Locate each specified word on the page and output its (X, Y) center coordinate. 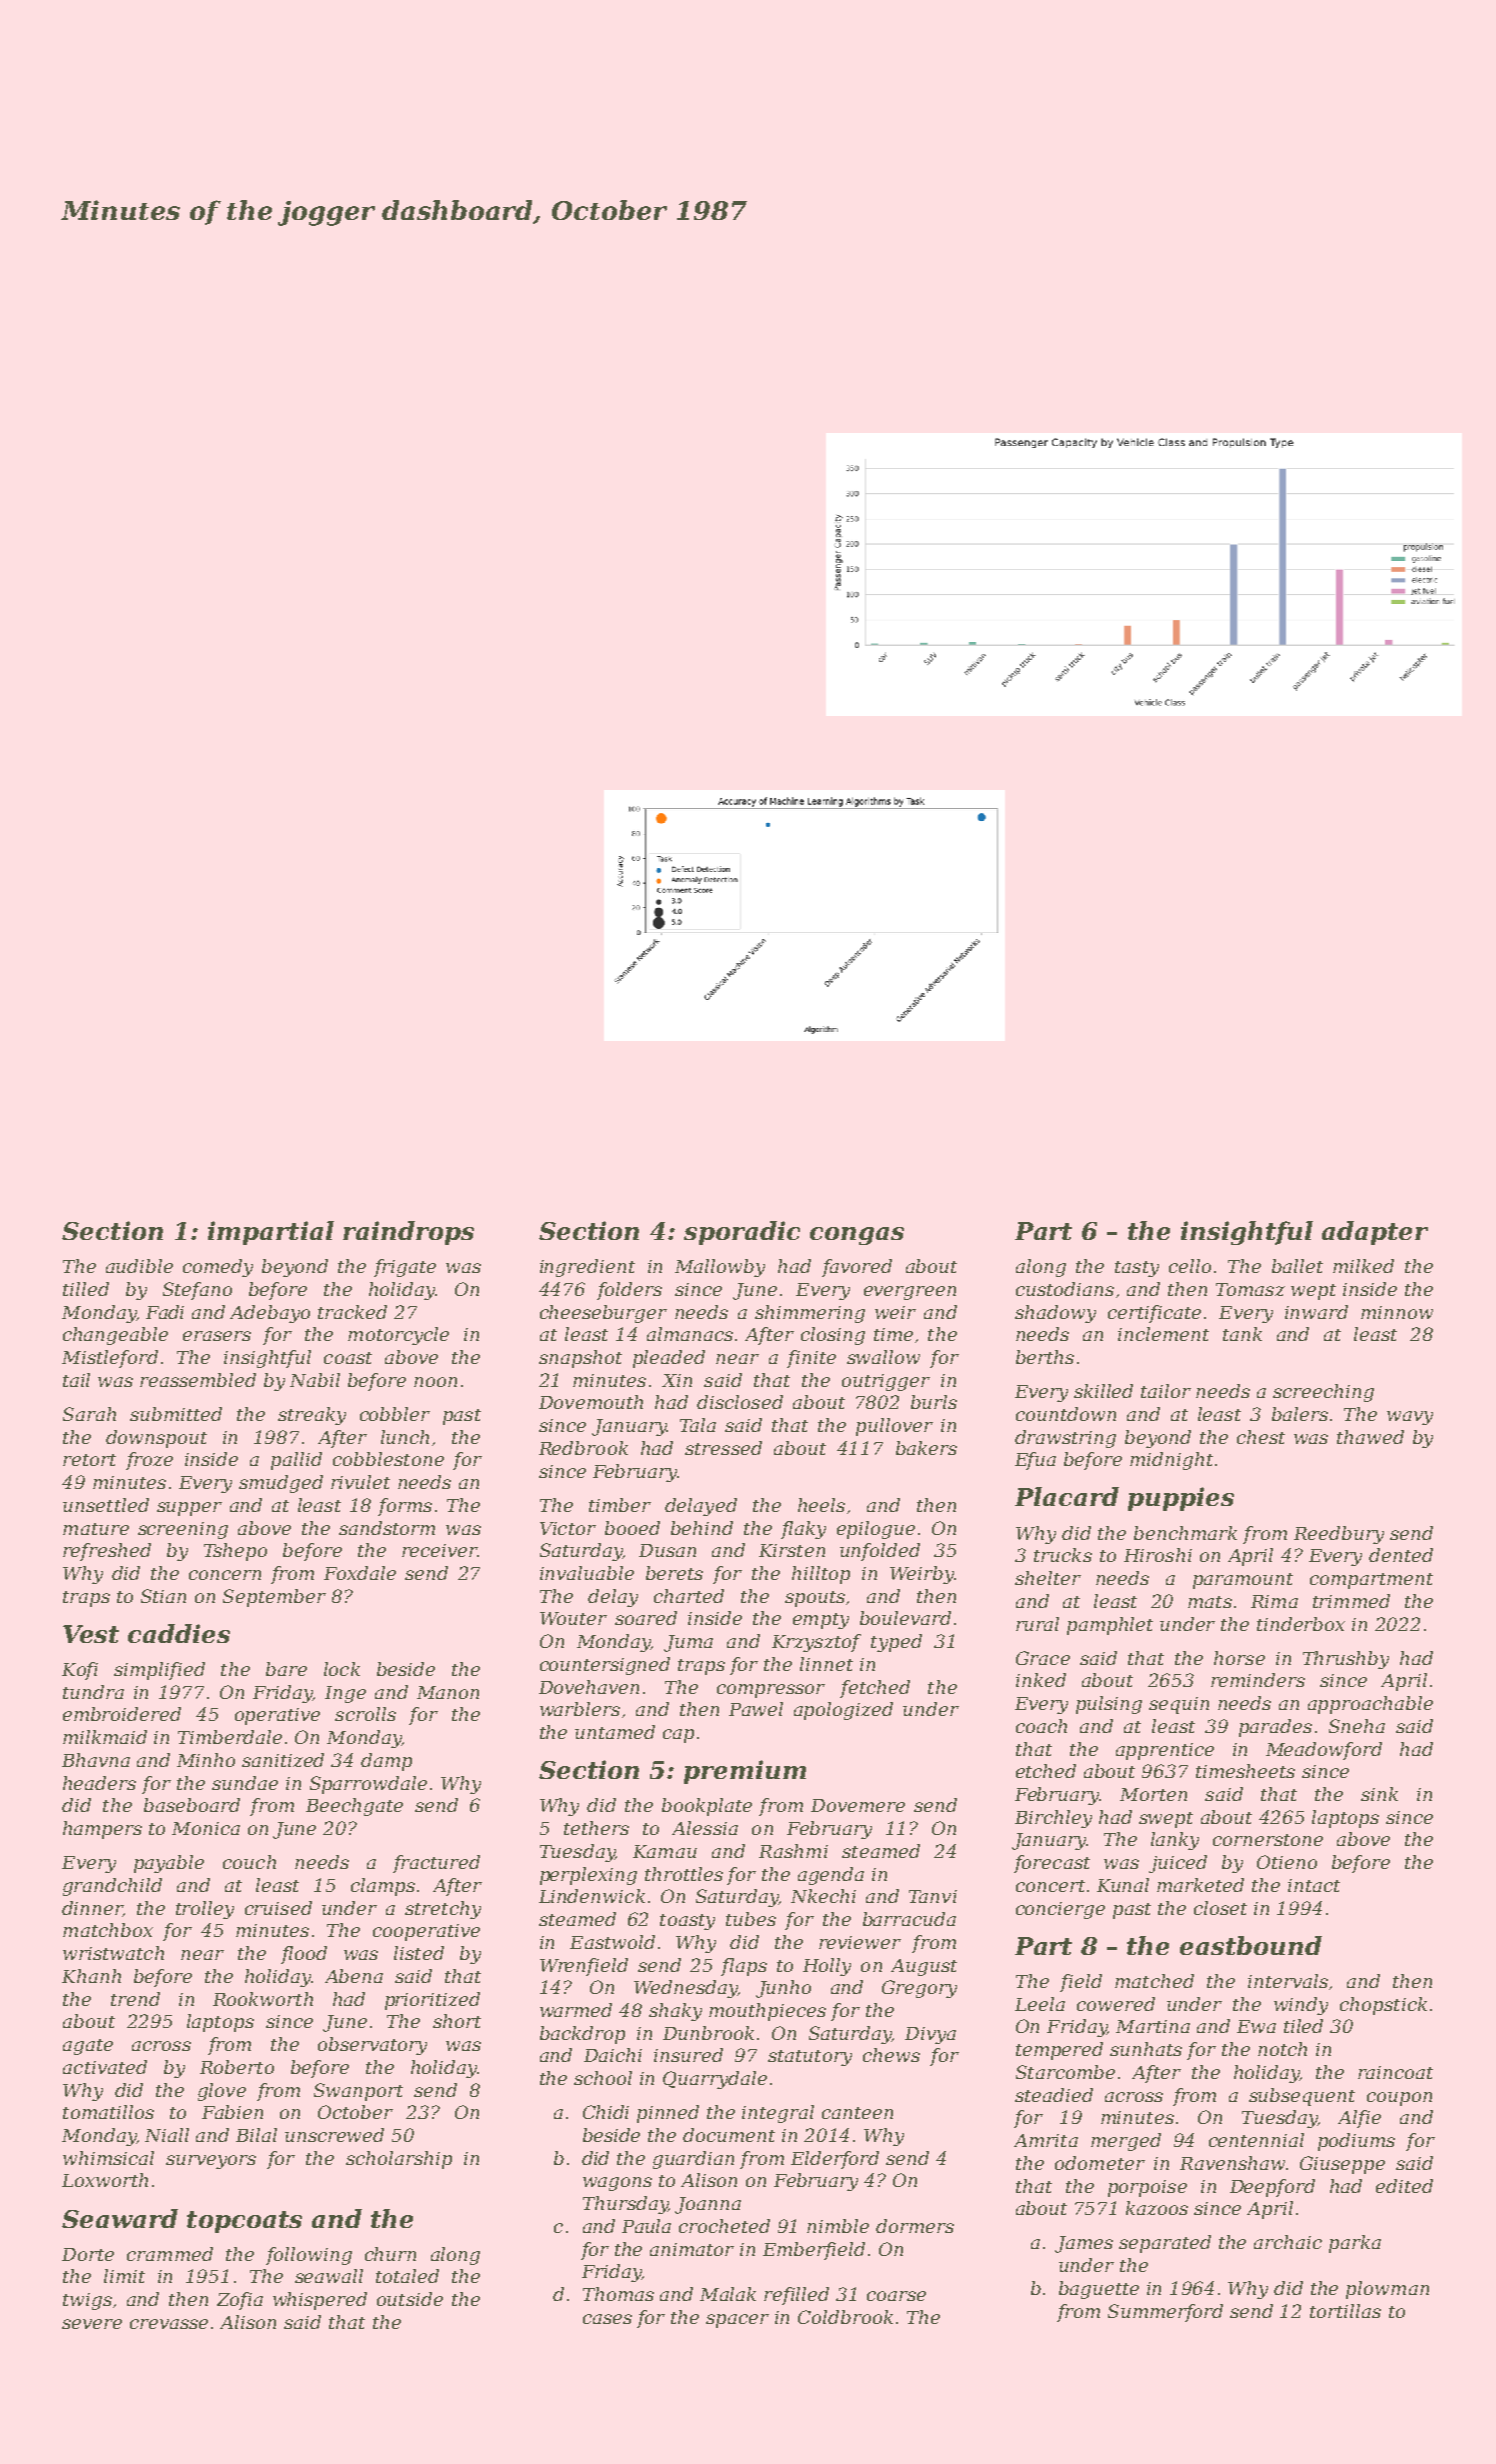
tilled (86, 1289)
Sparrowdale (368, 1785)
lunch (405, 1437)
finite (811, 1359)
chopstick (1383, 2006)
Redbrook (583, 1448)
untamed (615, 1732)
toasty (687, 1922)
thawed (1370, 1437)
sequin (1179, 1705)
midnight (1171, 1461)
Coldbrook (845, 2317)
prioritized (432, 2001)
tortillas (1345, 2311)
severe (92, 2324)
